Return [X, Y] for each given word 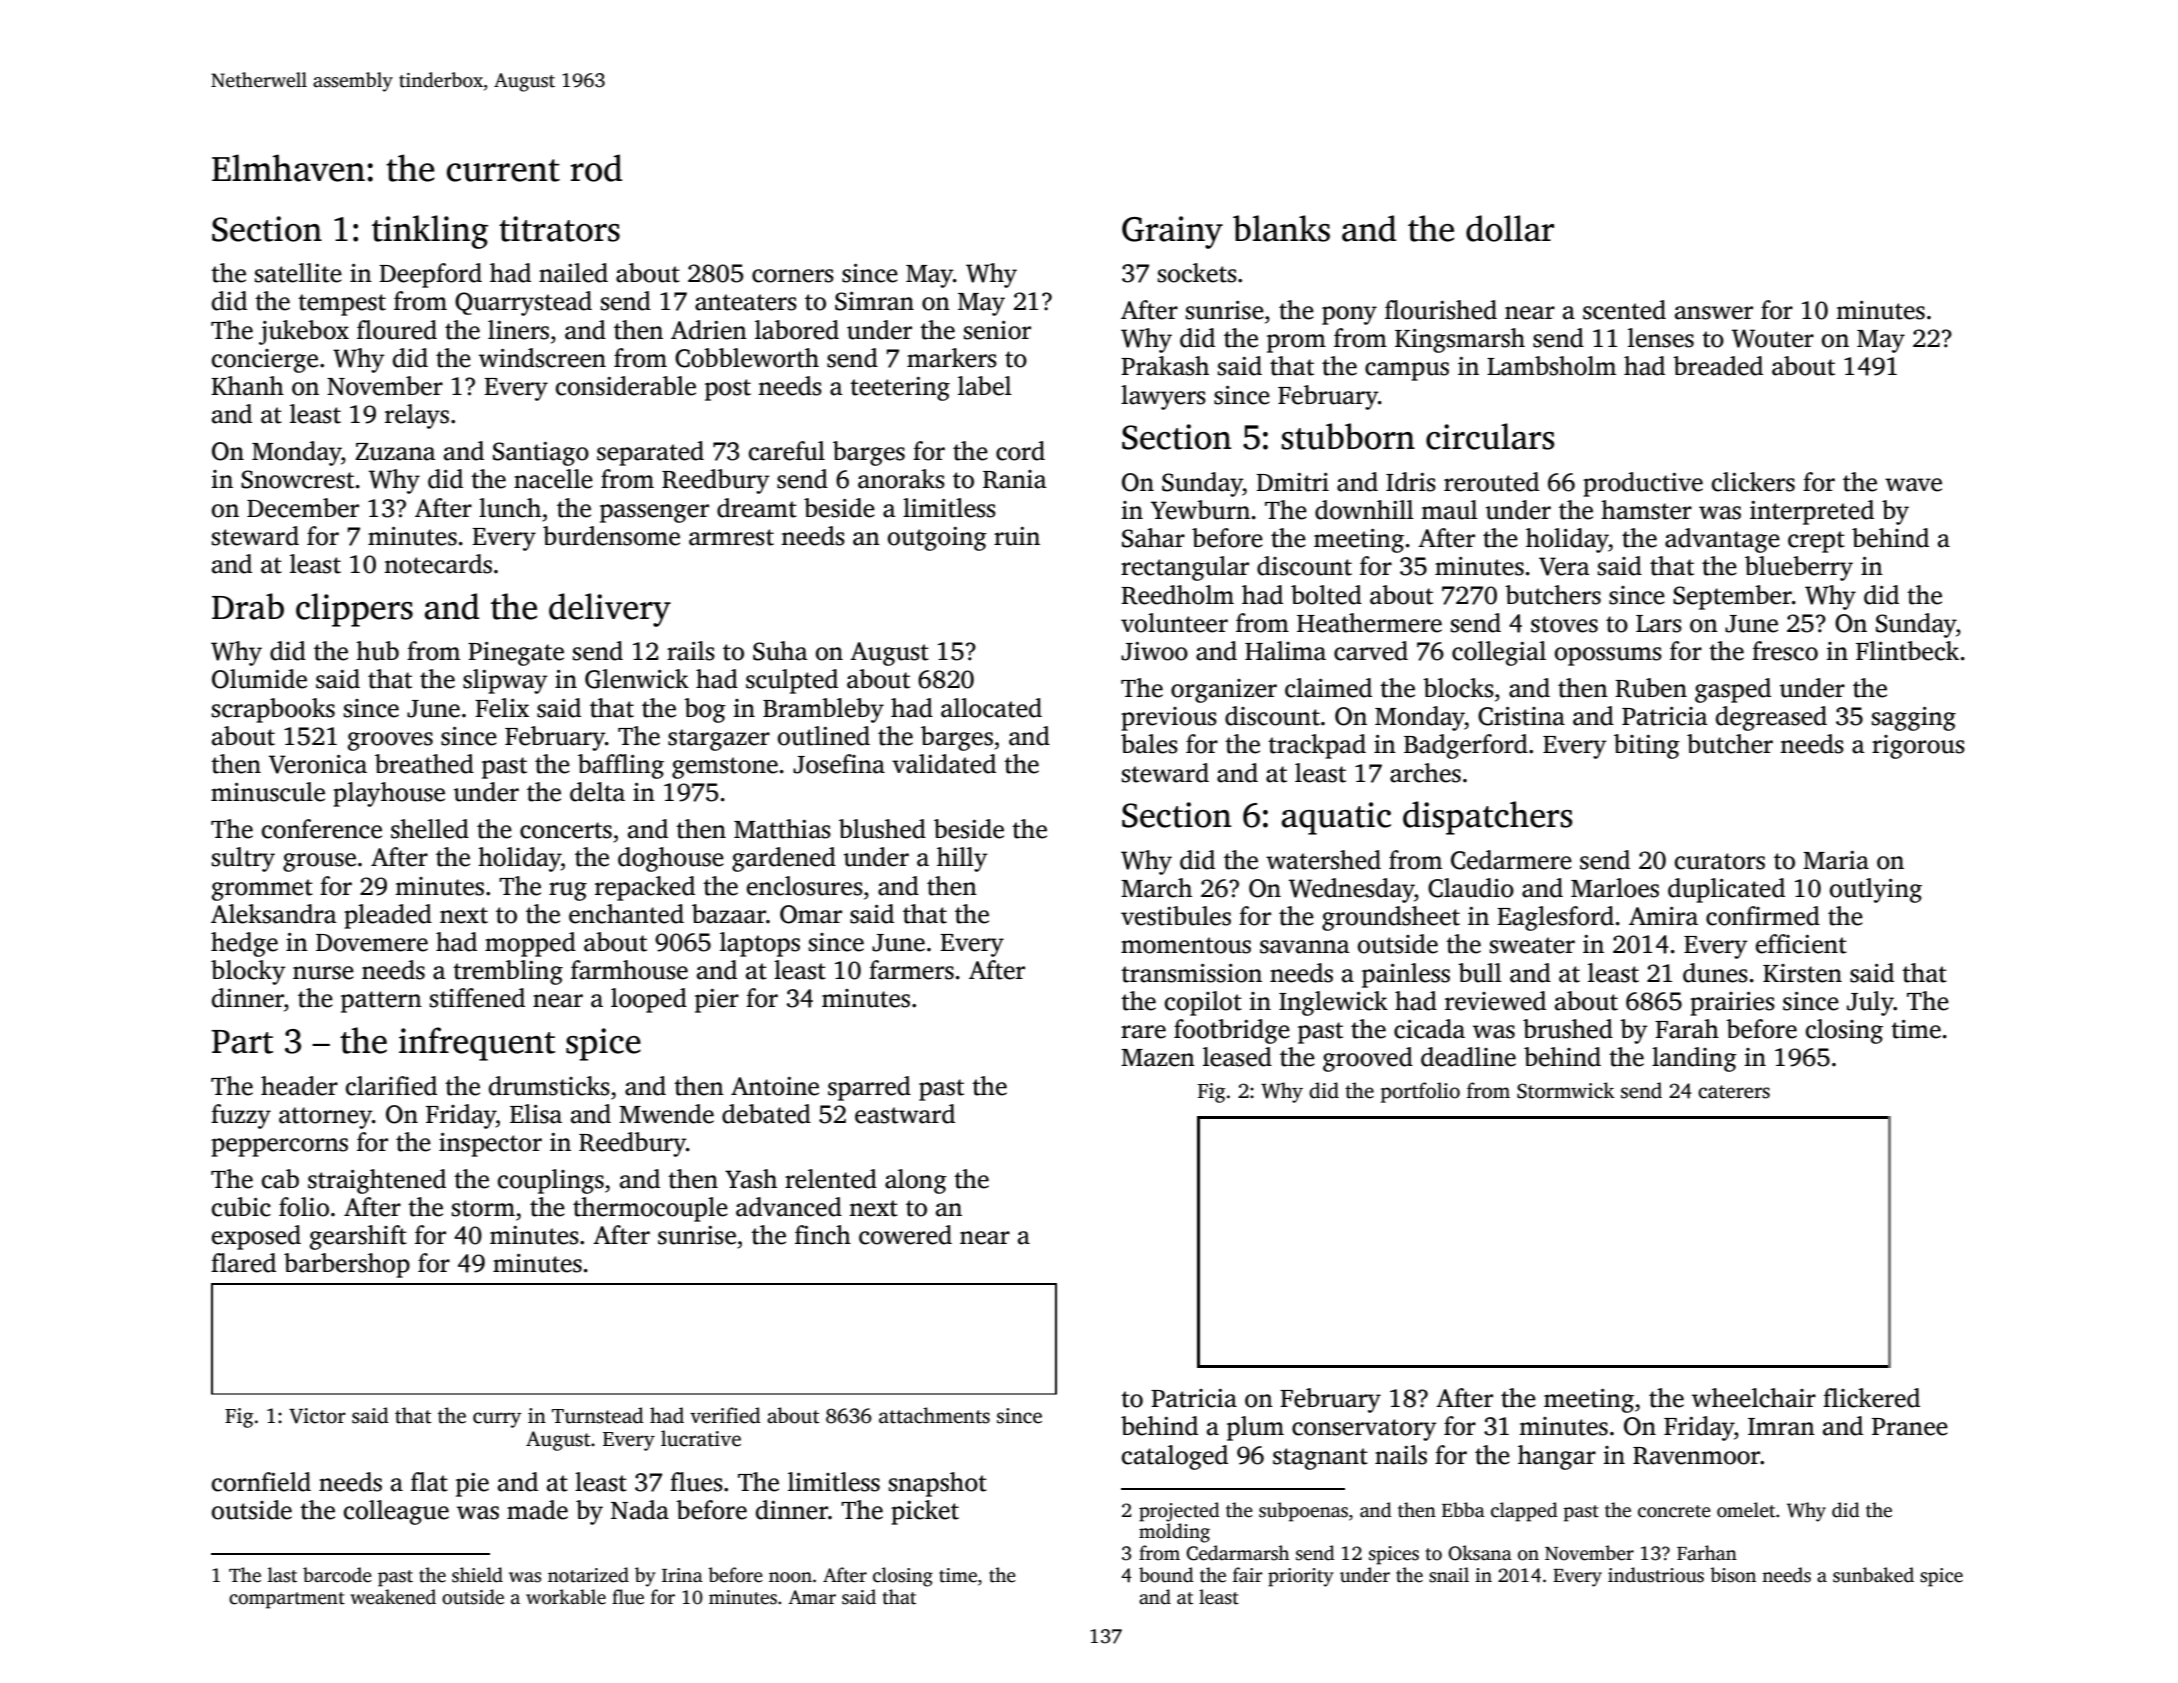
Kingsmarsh [1460, 340]
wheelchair [1754, 1398]
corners [793, 276]
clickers [1753, 482]
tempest [342, 305]
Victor [317, 1416]
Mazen [1158, 1058]
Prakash [1165, 366]
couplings [551, 1181]
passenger [654, 513]
